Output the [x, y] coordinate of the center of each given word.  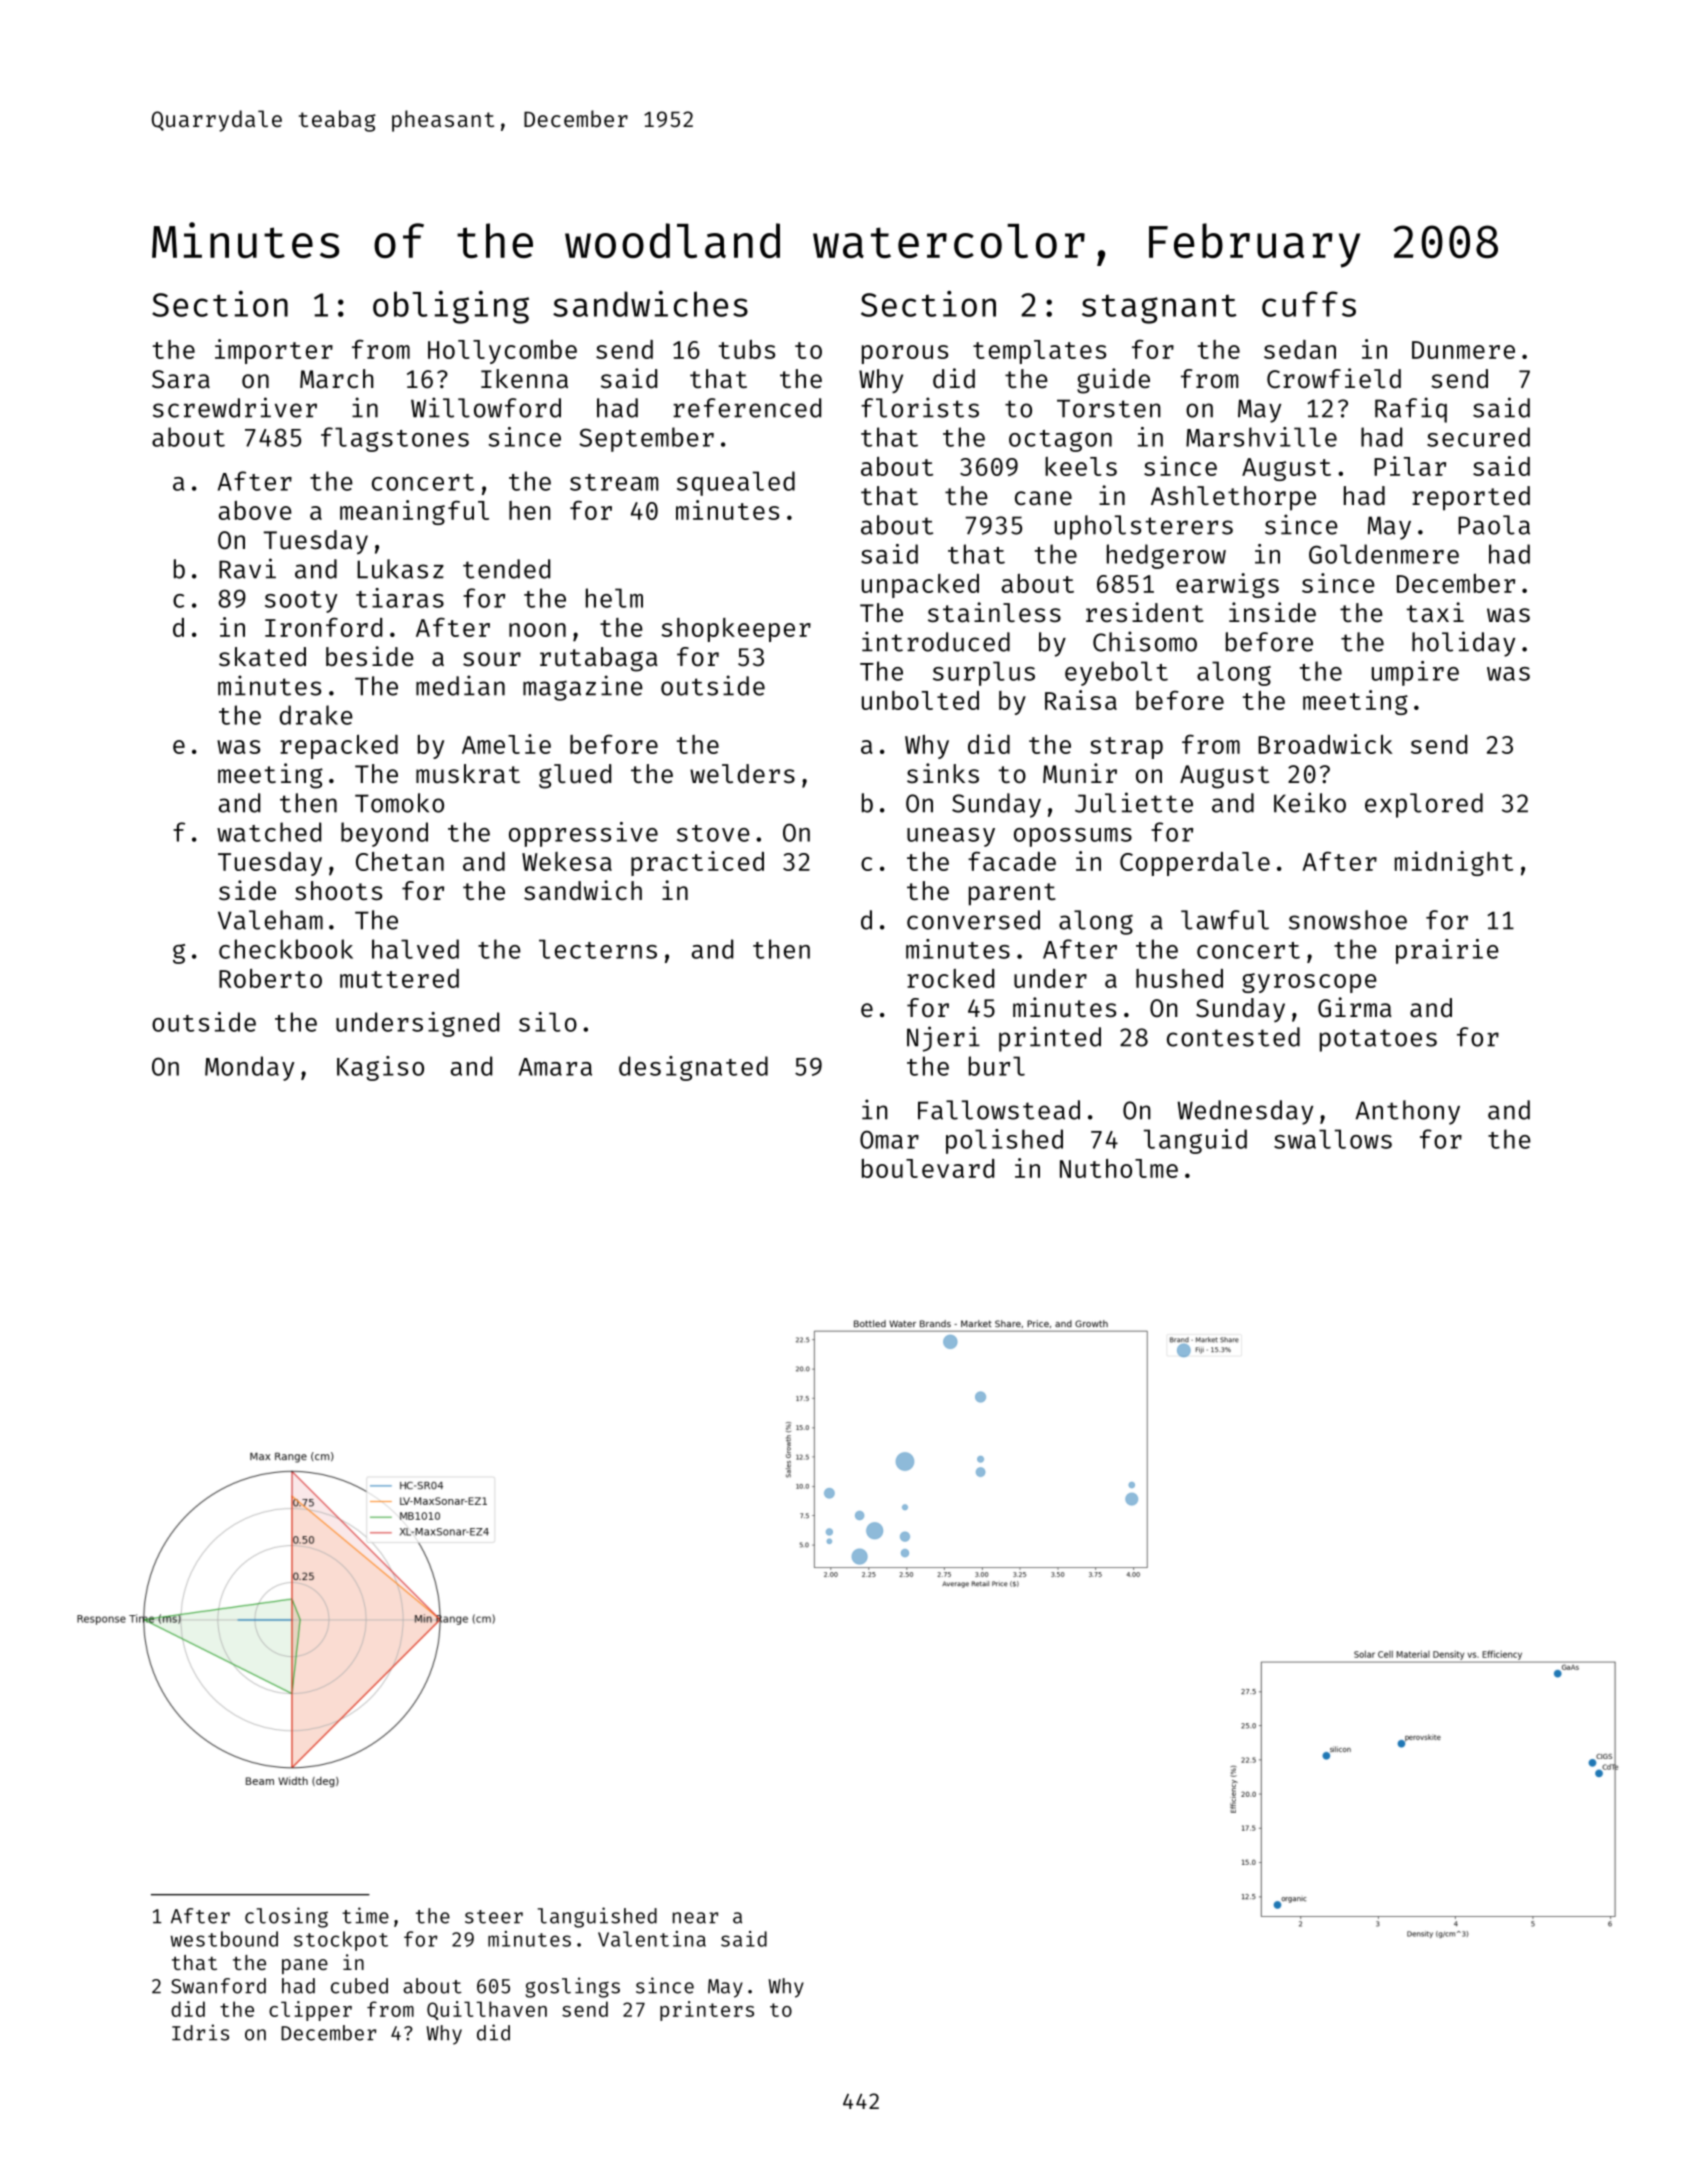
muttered [399, 978]
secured [1478, 437]
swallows [1333, 1139]
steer [494, 1917]
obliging [451, 307]
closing [286, 1917]
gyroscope [1309, 983]
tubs [747, 349]
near [695, 1918]
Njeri [943, 1039]
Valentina [652, 1939]
